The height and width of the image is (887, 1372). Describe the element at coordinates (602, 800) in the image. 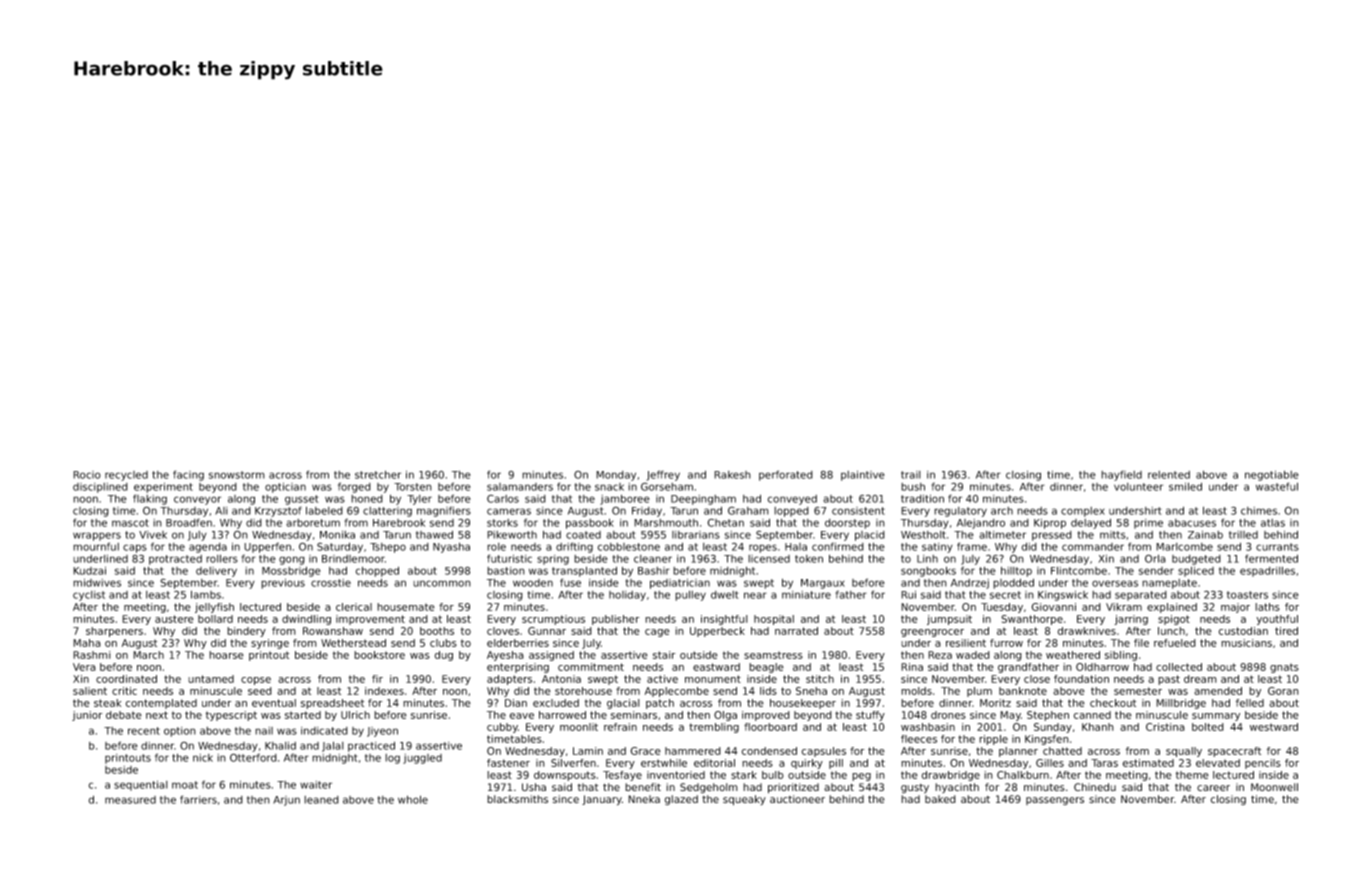

I see `January` at that location.
